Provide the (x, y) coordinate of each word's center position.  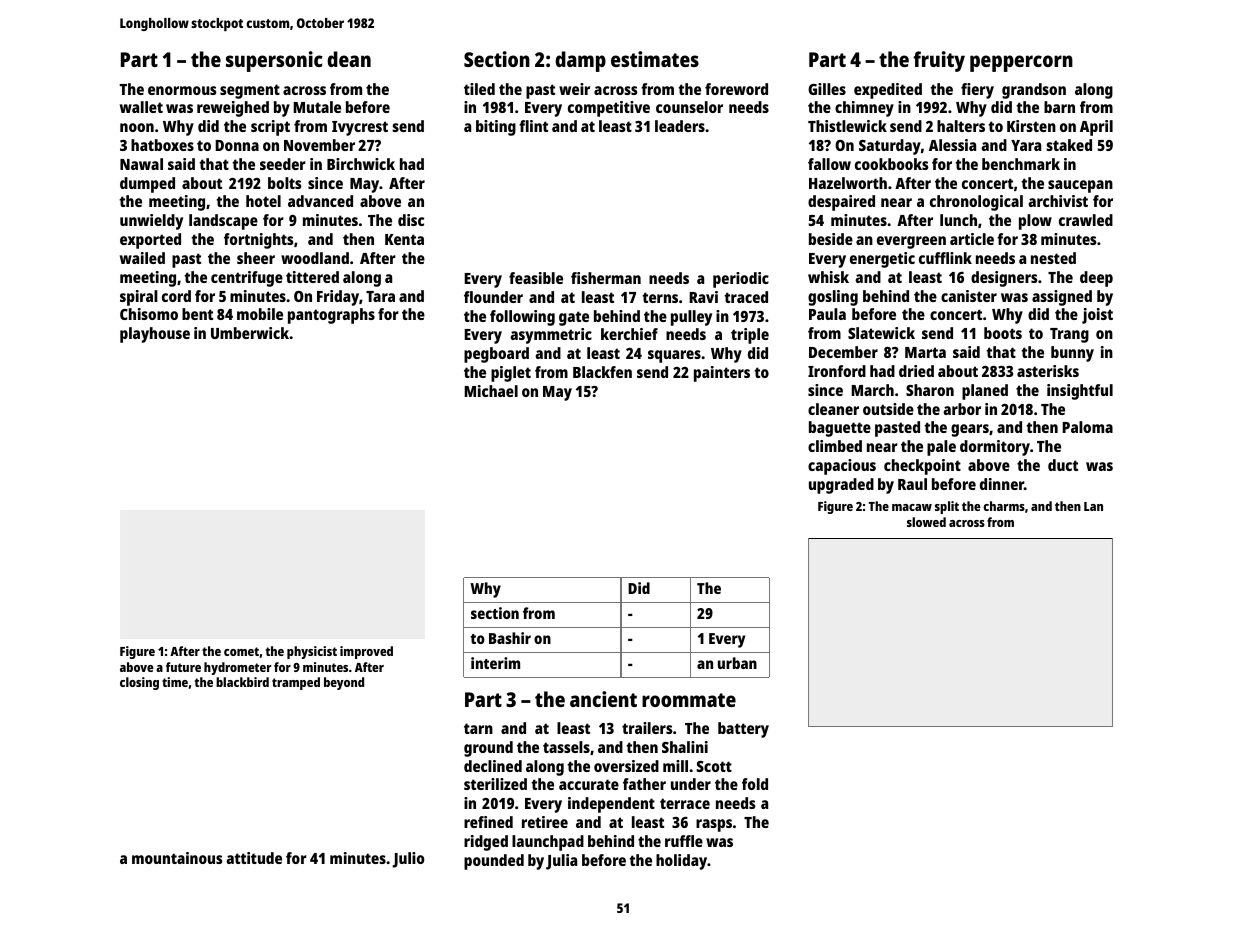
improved (366, 652)
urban (737, 663)
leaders (680, 126)
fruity (939, 61)
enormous (182, 90)
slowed (926, 522)
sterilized (495, 784)
